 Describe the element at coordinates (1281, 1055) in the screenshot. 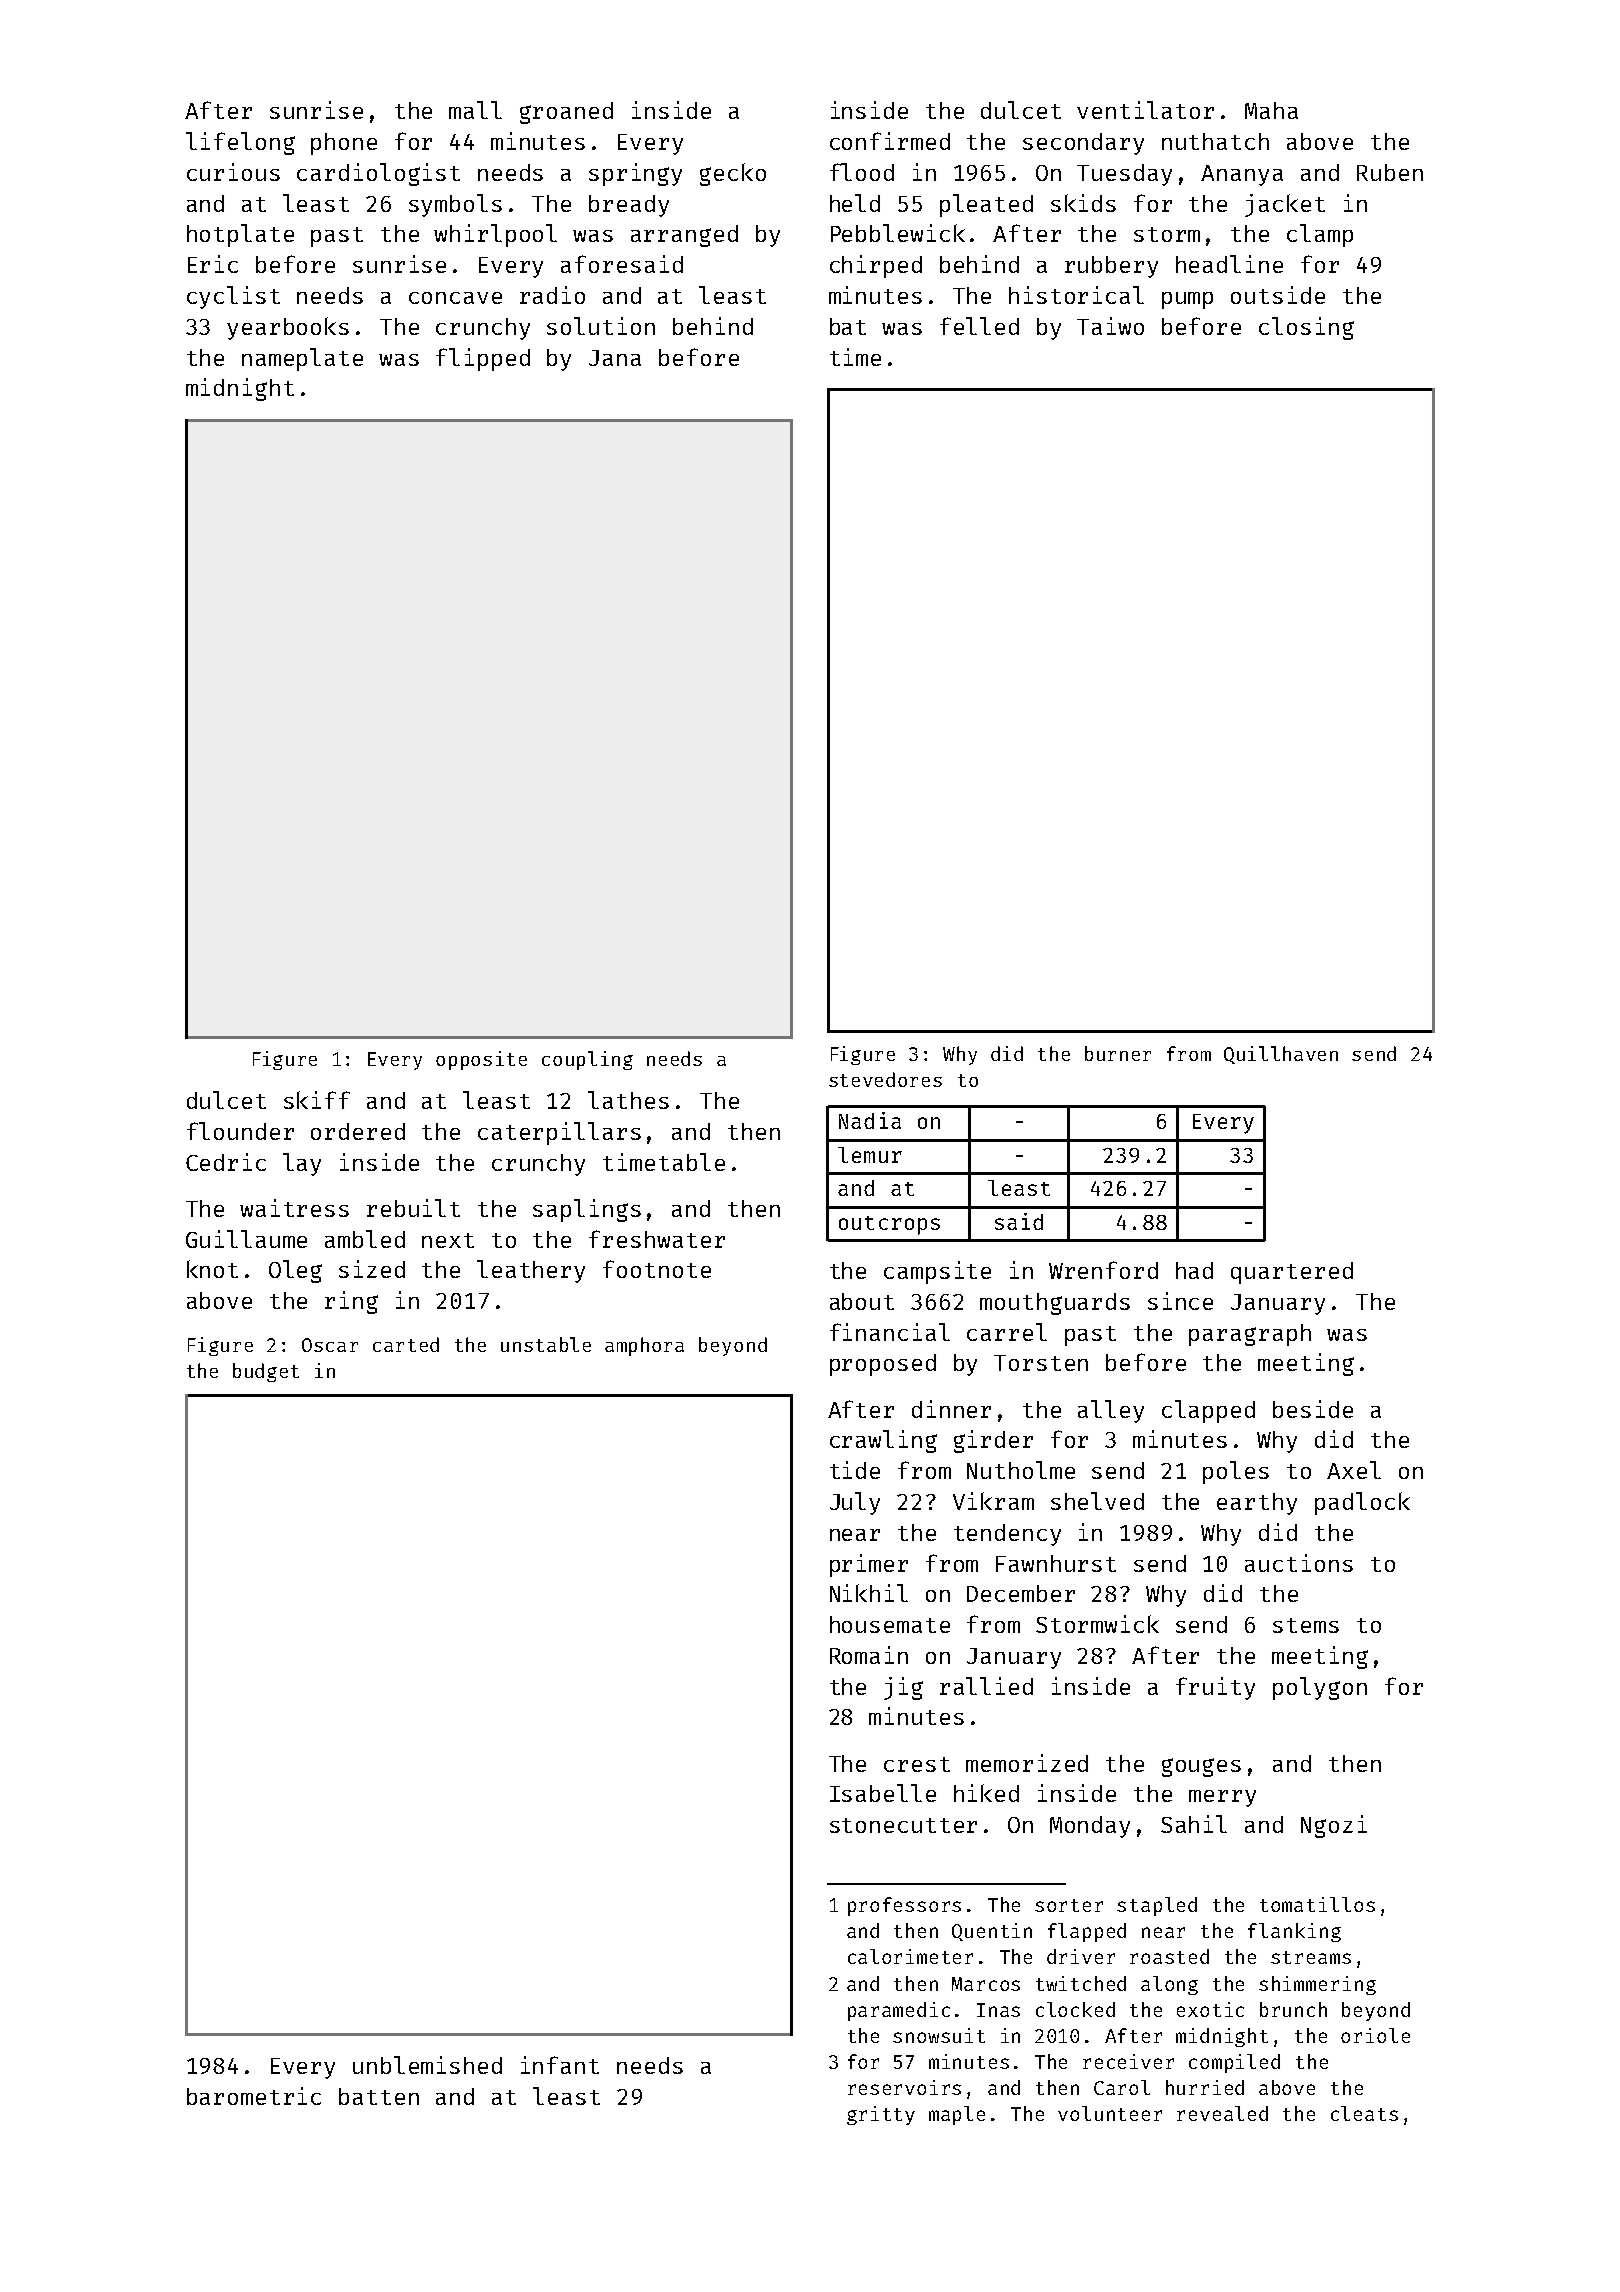

I see `Quillhaven` at that location.
